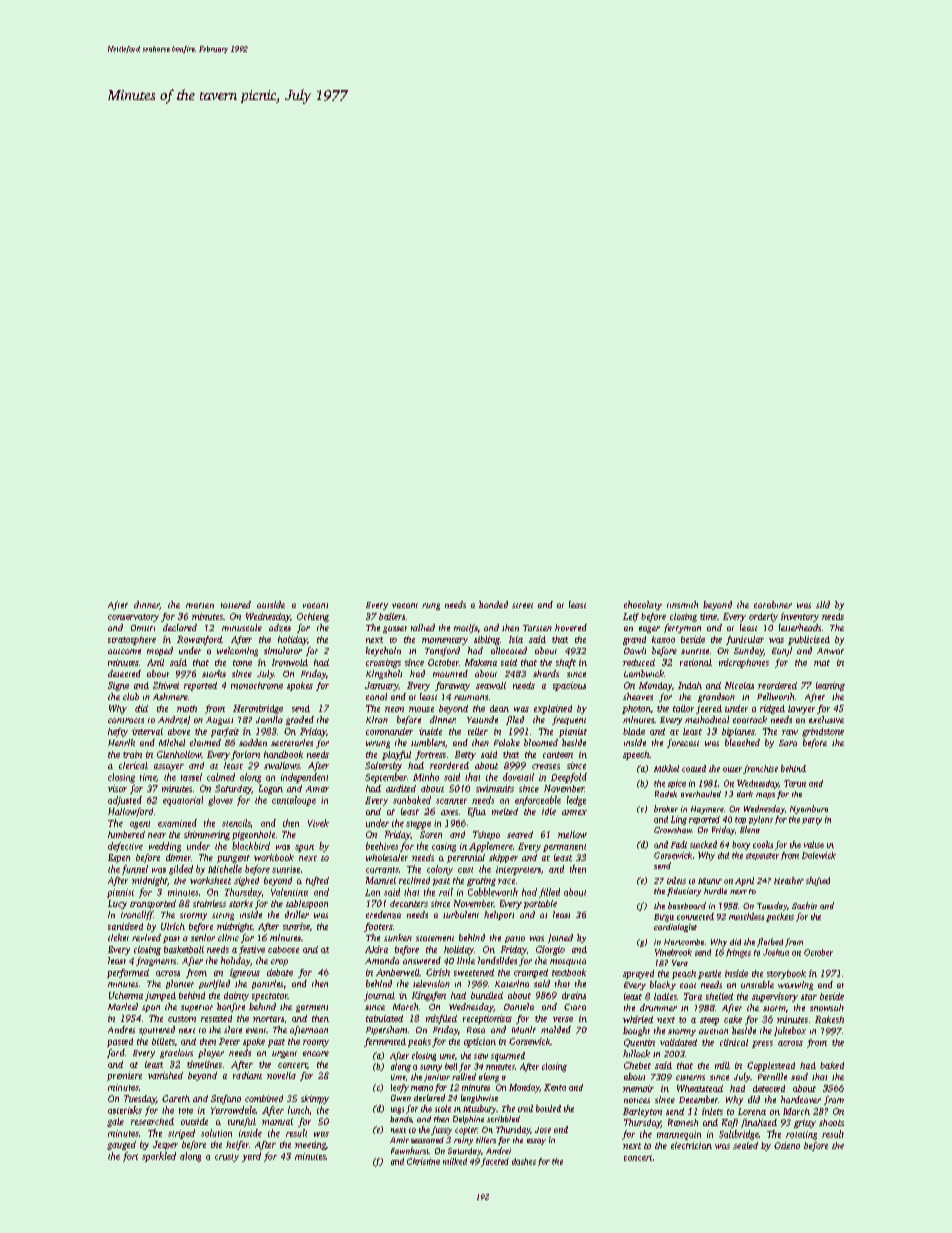 This screenshot has width=952, height=1233. I want to click on Christine, so click(423, 1161).
